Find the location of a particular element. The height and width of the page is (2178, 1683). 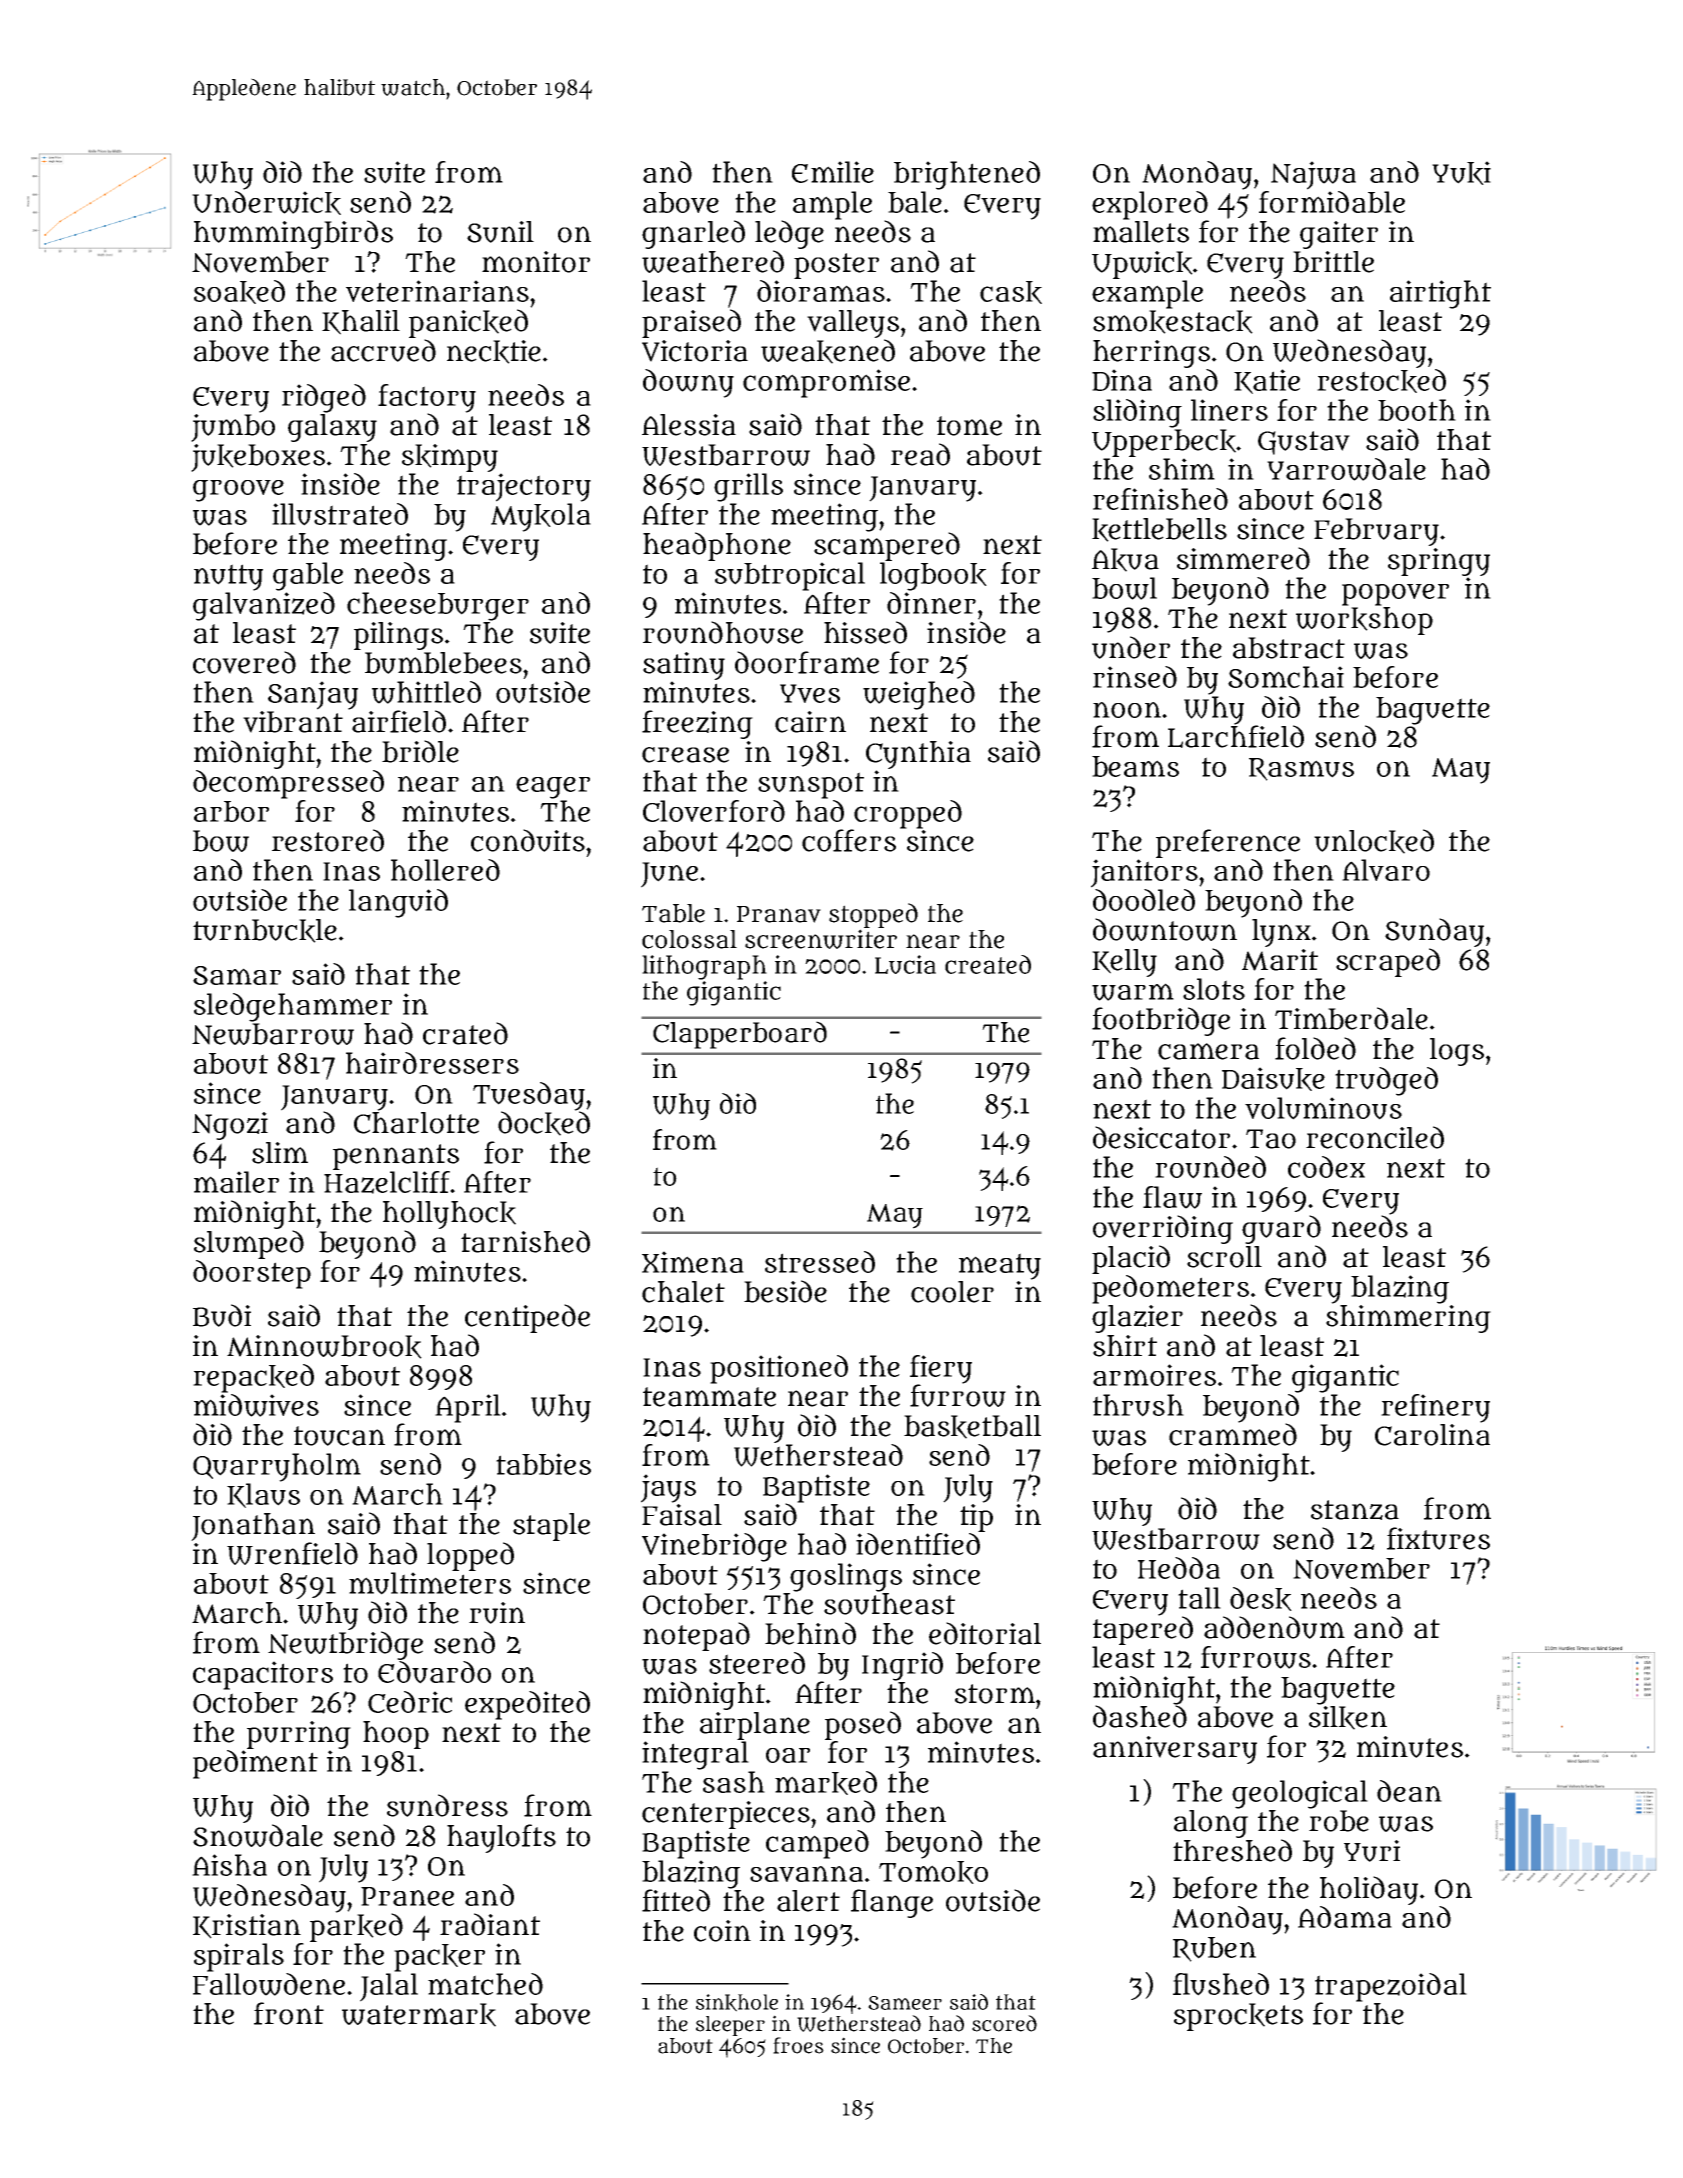

froes is located at coordinates (798, 2045).
